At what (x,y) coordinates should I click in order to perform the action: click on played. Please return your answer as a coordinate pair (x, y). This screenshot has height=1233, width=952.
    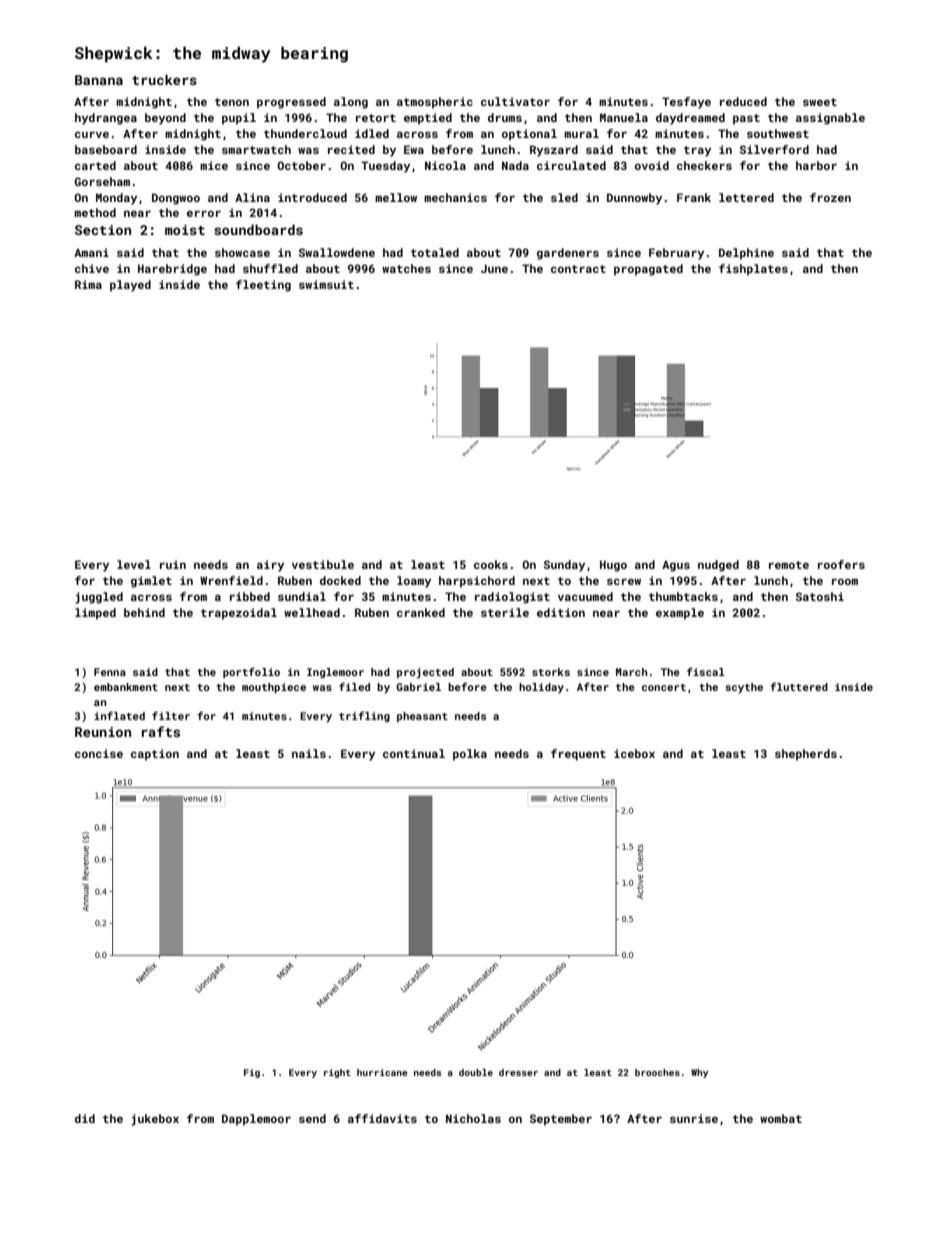
    Looking at the image, I should click on (130, 286).
